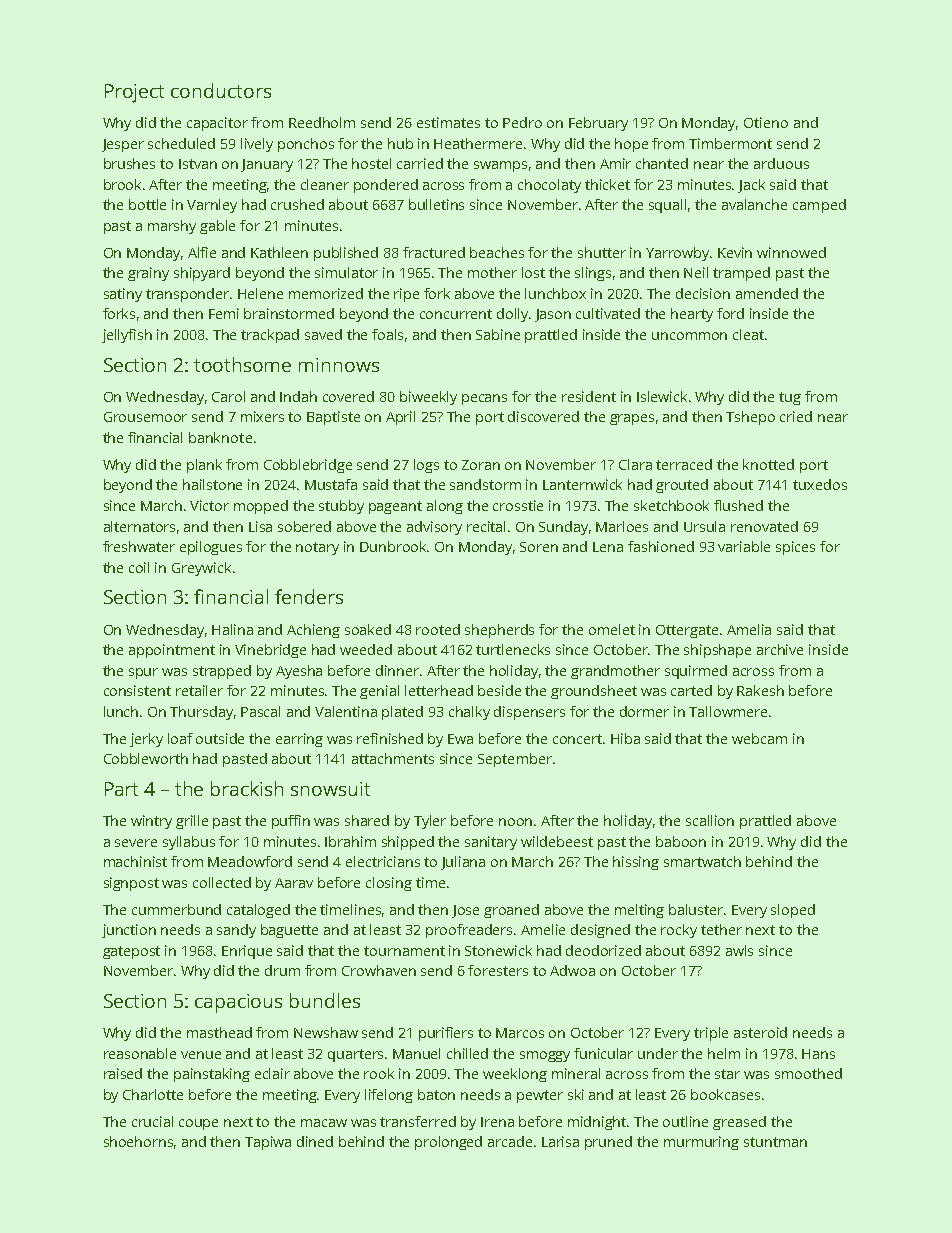 The height and width of the screenshot is (1233, 952). I want to click on signpost, so click(131, 884).
